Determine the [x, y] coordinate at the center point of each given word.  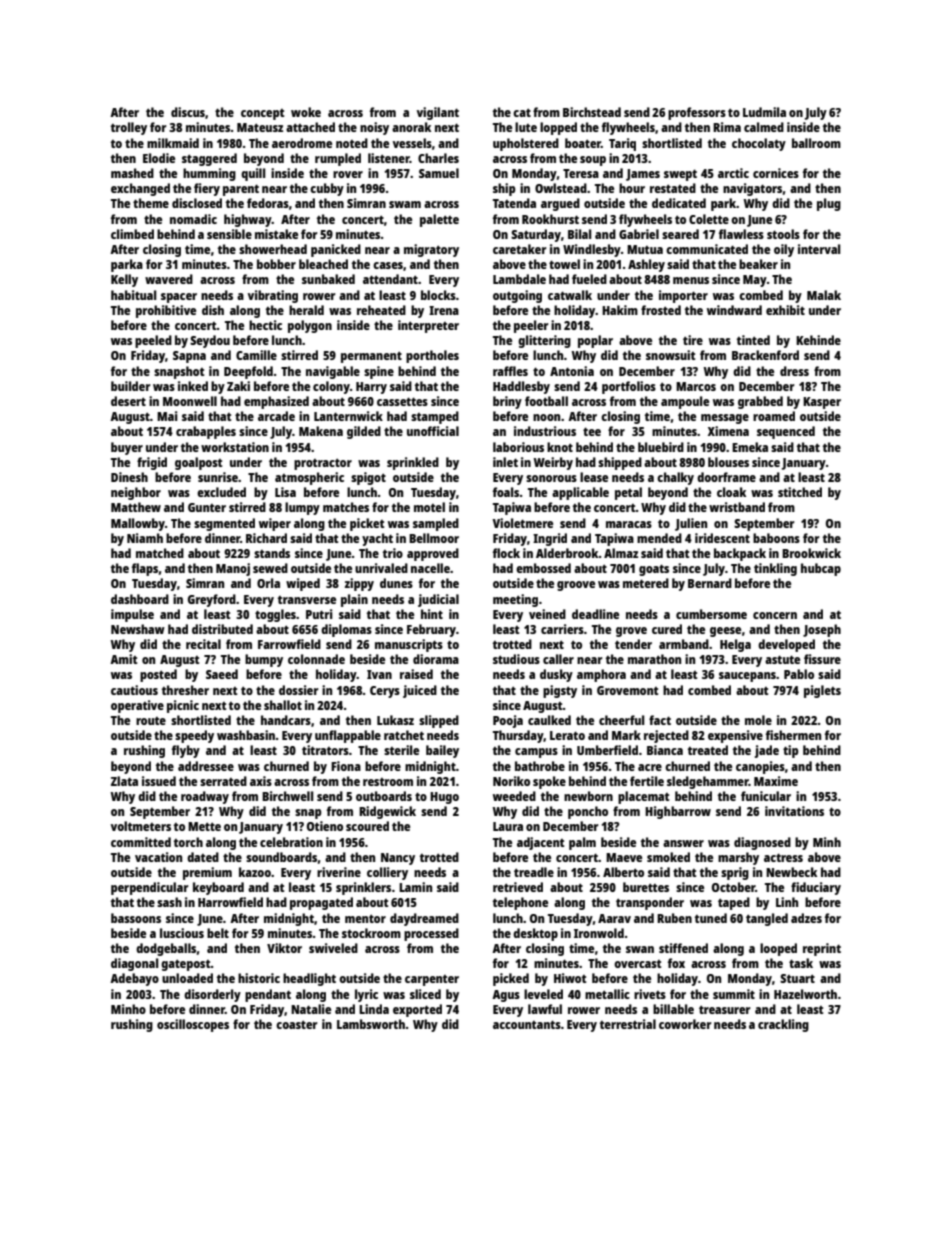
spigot [368, 478]
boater [583, 143]
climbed [132, 234]
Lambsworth [371, 1024]
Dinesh [129, 477]
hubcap [821, 569]
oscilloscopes [193, 1025]
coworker [685, 1024]
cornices [776, 173]
